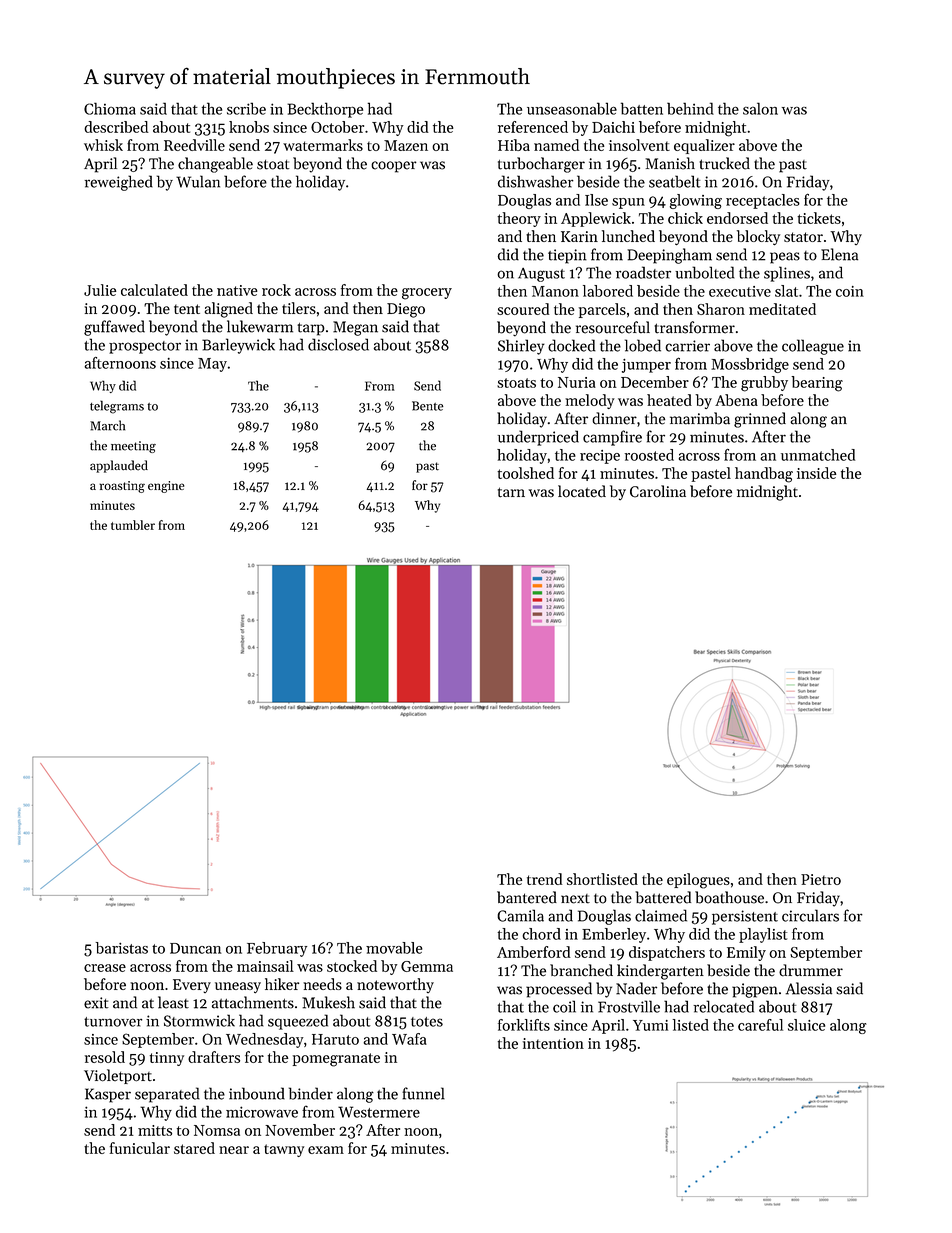 The width and height of the image is (952, 1233). Describe the element at coordinates (167, 1059) in the image. I see `tinny` at that location.
